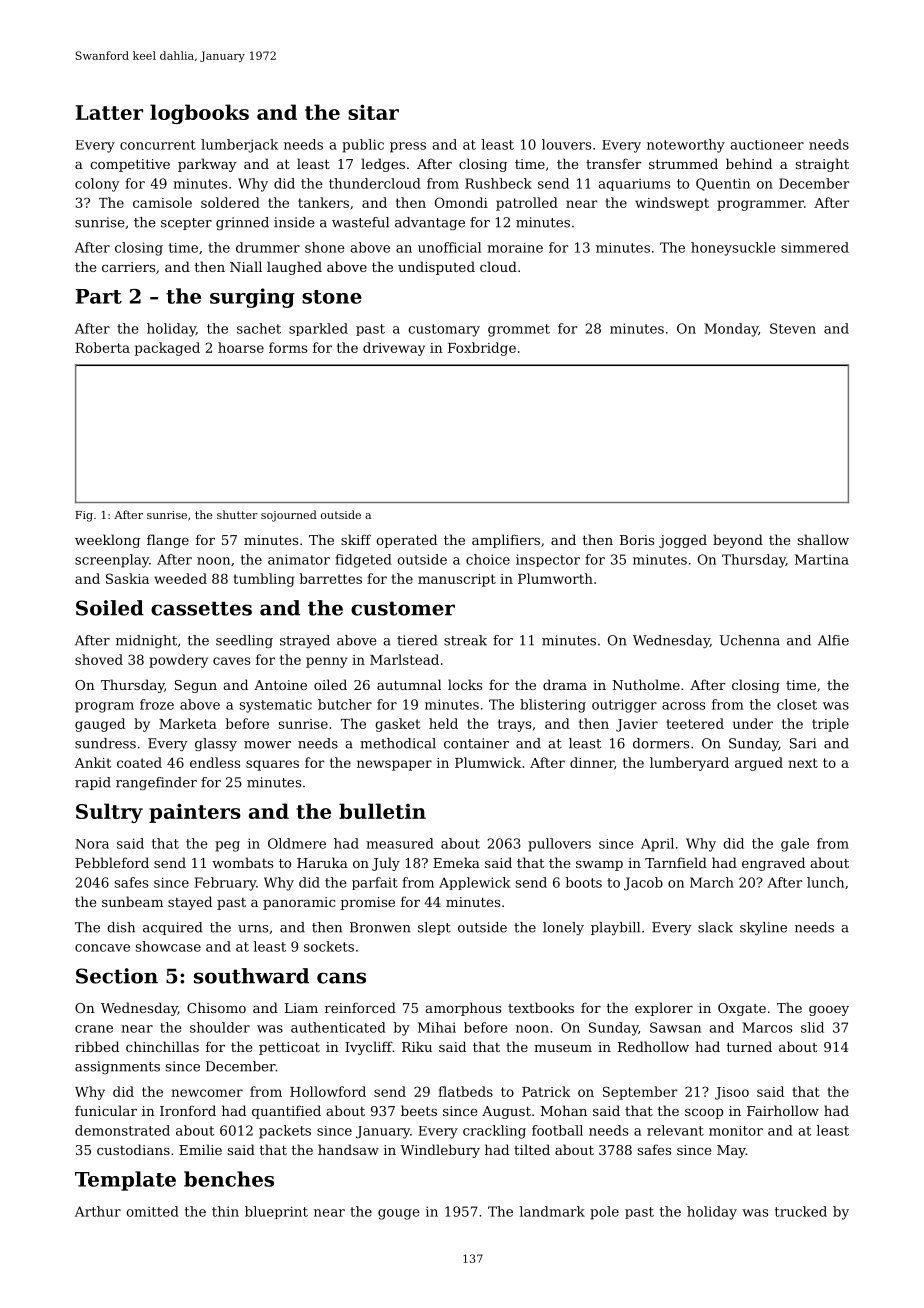 The image size is (924, 1308). Describe the element at coordinates (237, 514) in the screenshot. I see `shutter` at that location.
